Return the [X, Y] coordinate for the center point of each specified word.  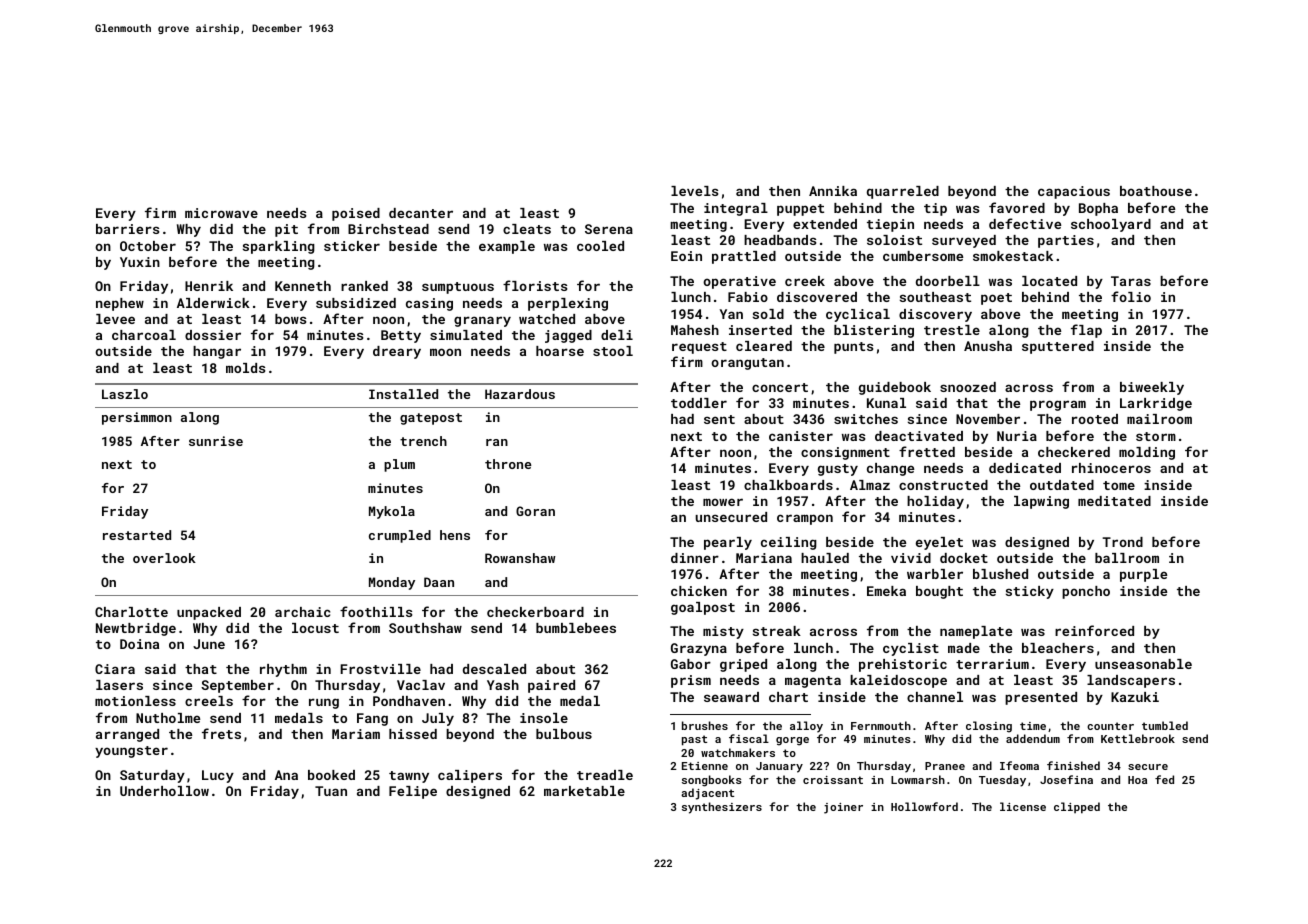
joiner [843, 808]
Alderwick [213, 303]
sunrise [216, 441]
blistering [874, 331]
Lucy [218, 776]
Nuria [1017, 436]
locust [315, 628]
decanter [421, 213]
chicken [699, 591]
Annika [833, 191]
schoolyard [1111, 225]
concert [780, 387]
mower [723, 502]
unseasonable [1143, 664]
